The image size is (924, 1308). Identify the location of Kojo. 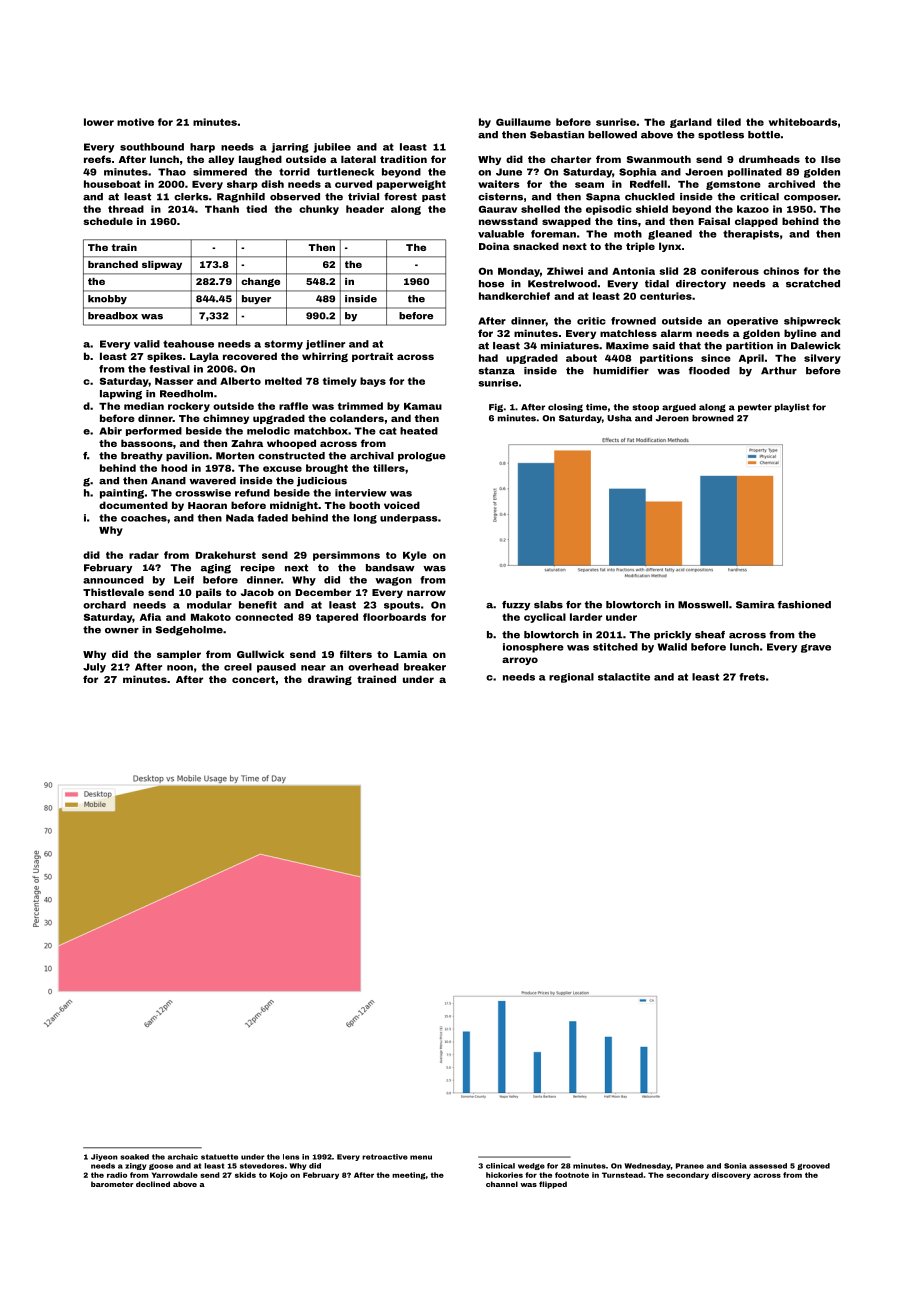
(279, 1176).
